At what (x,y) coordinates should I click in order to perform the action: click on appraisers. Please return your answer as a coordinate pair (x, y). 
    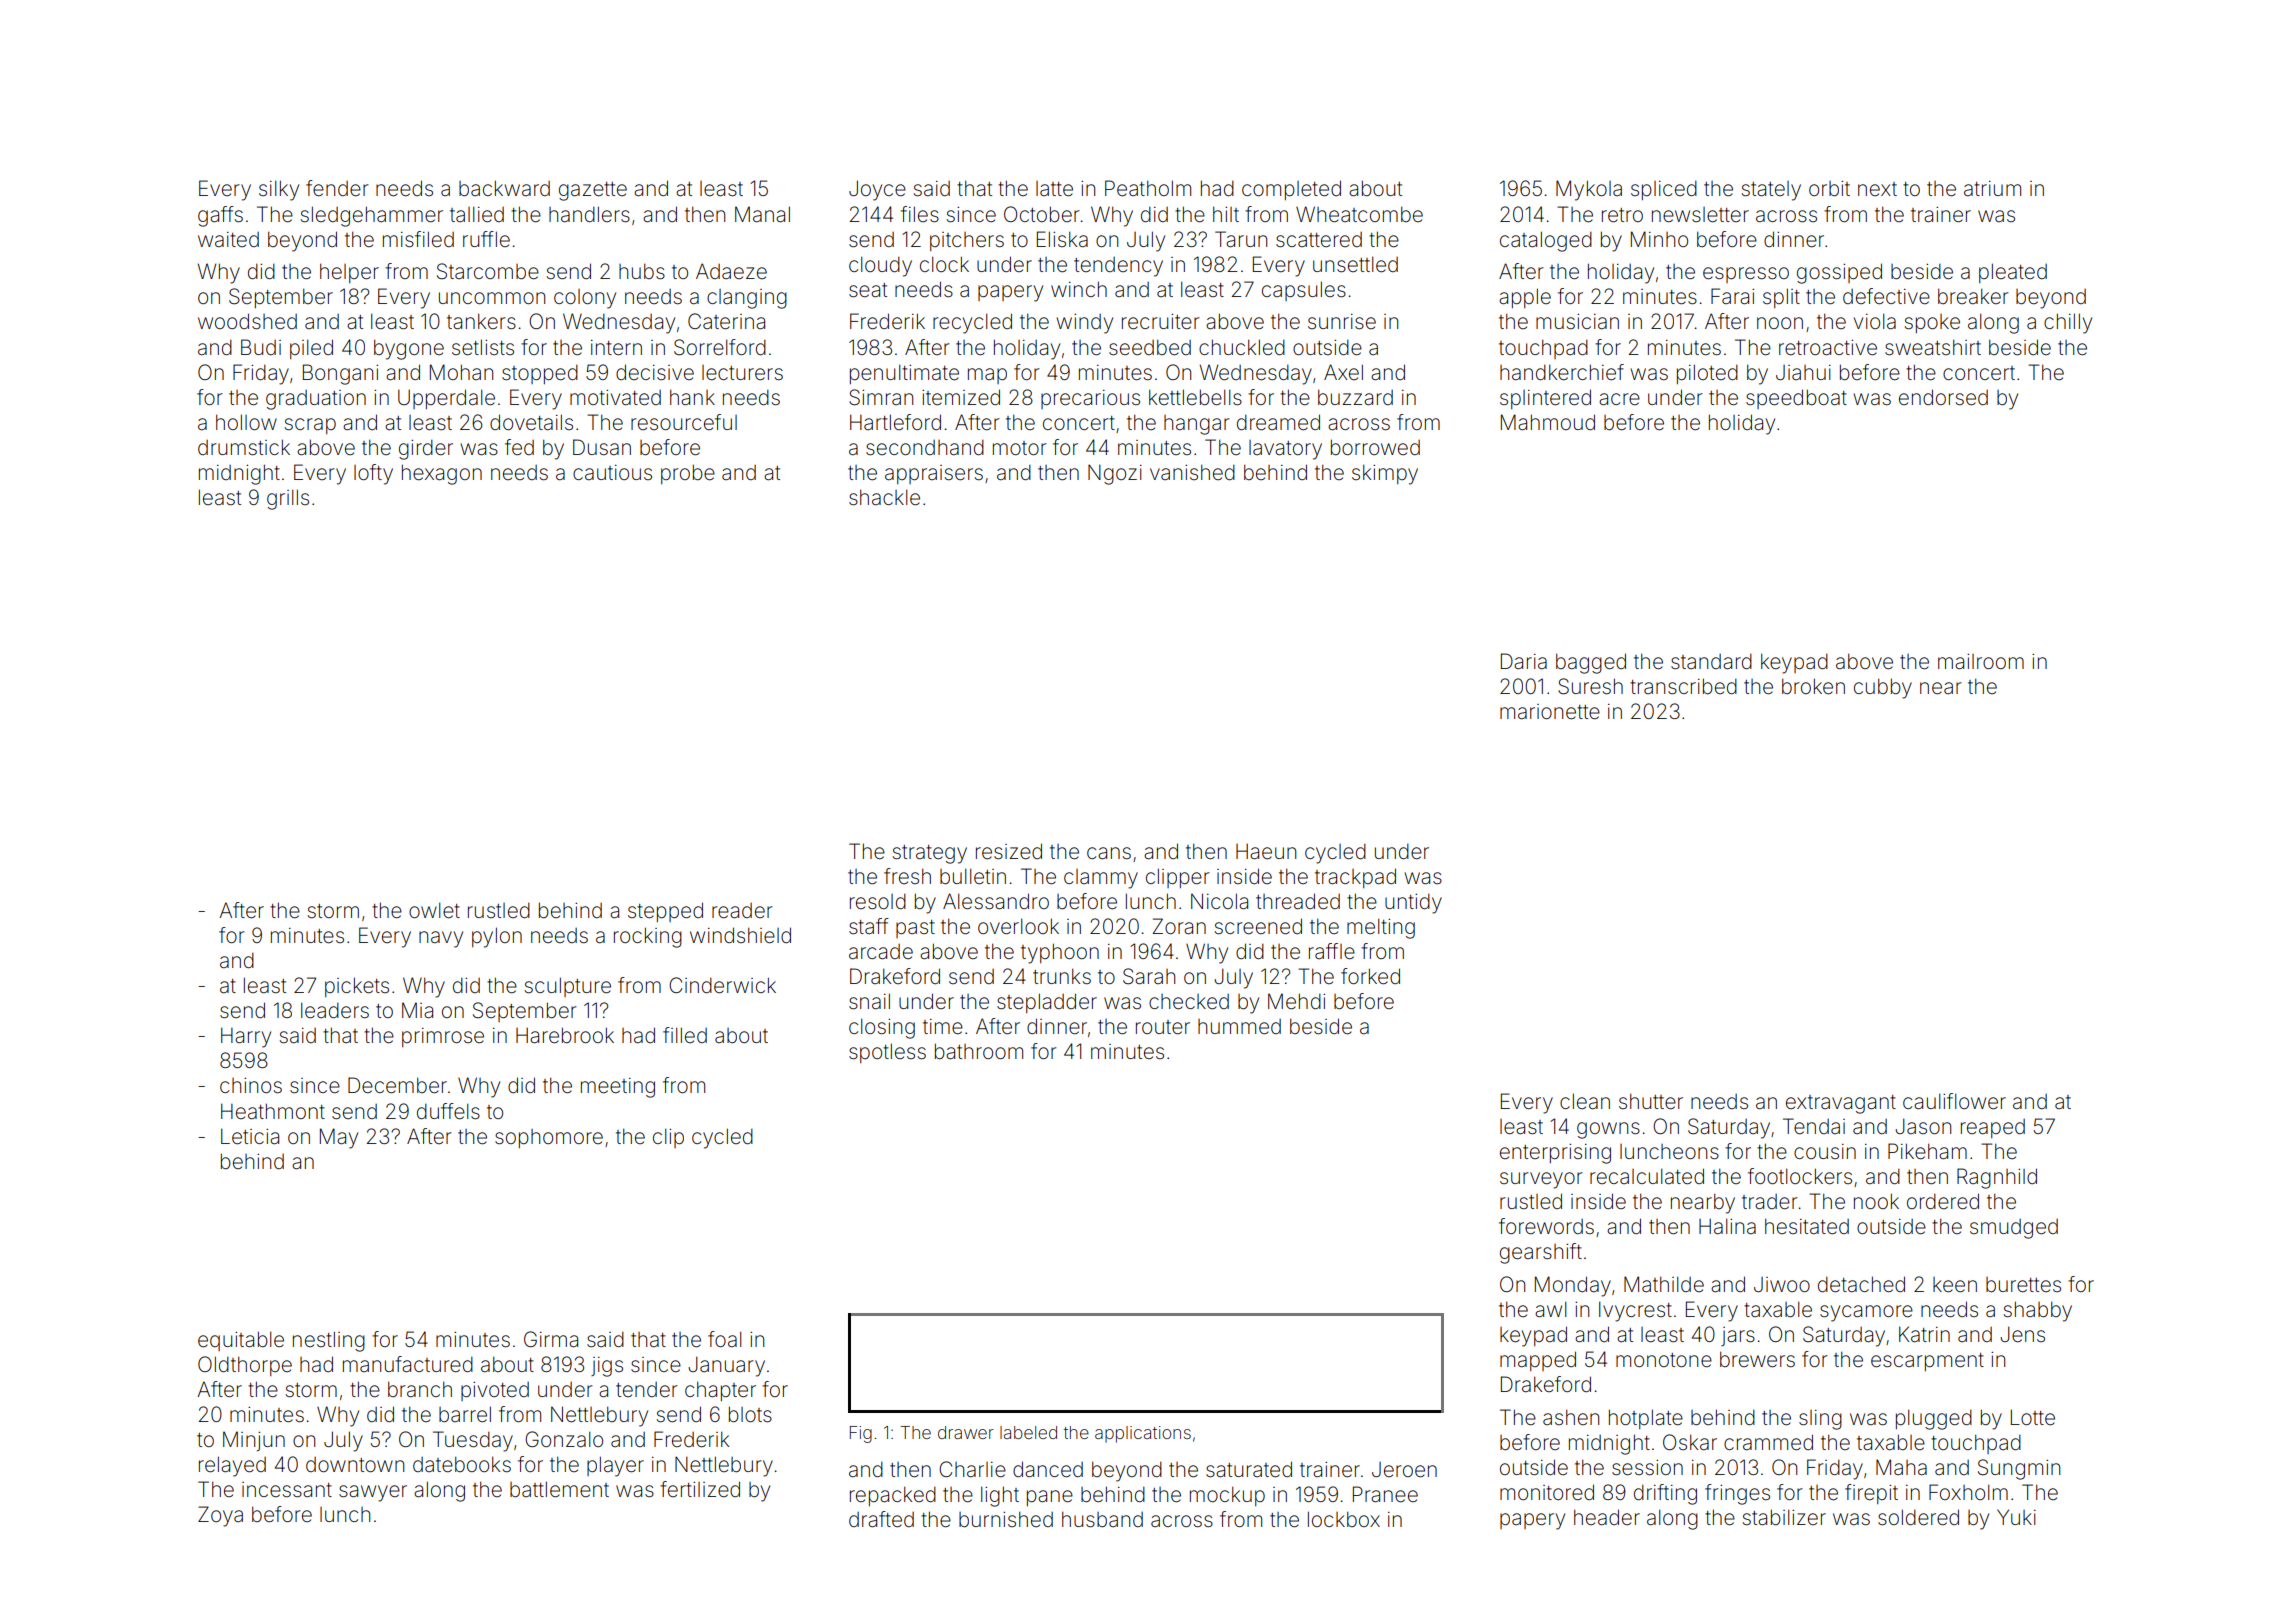
    Looking at the image, I should click on (934, 474).
